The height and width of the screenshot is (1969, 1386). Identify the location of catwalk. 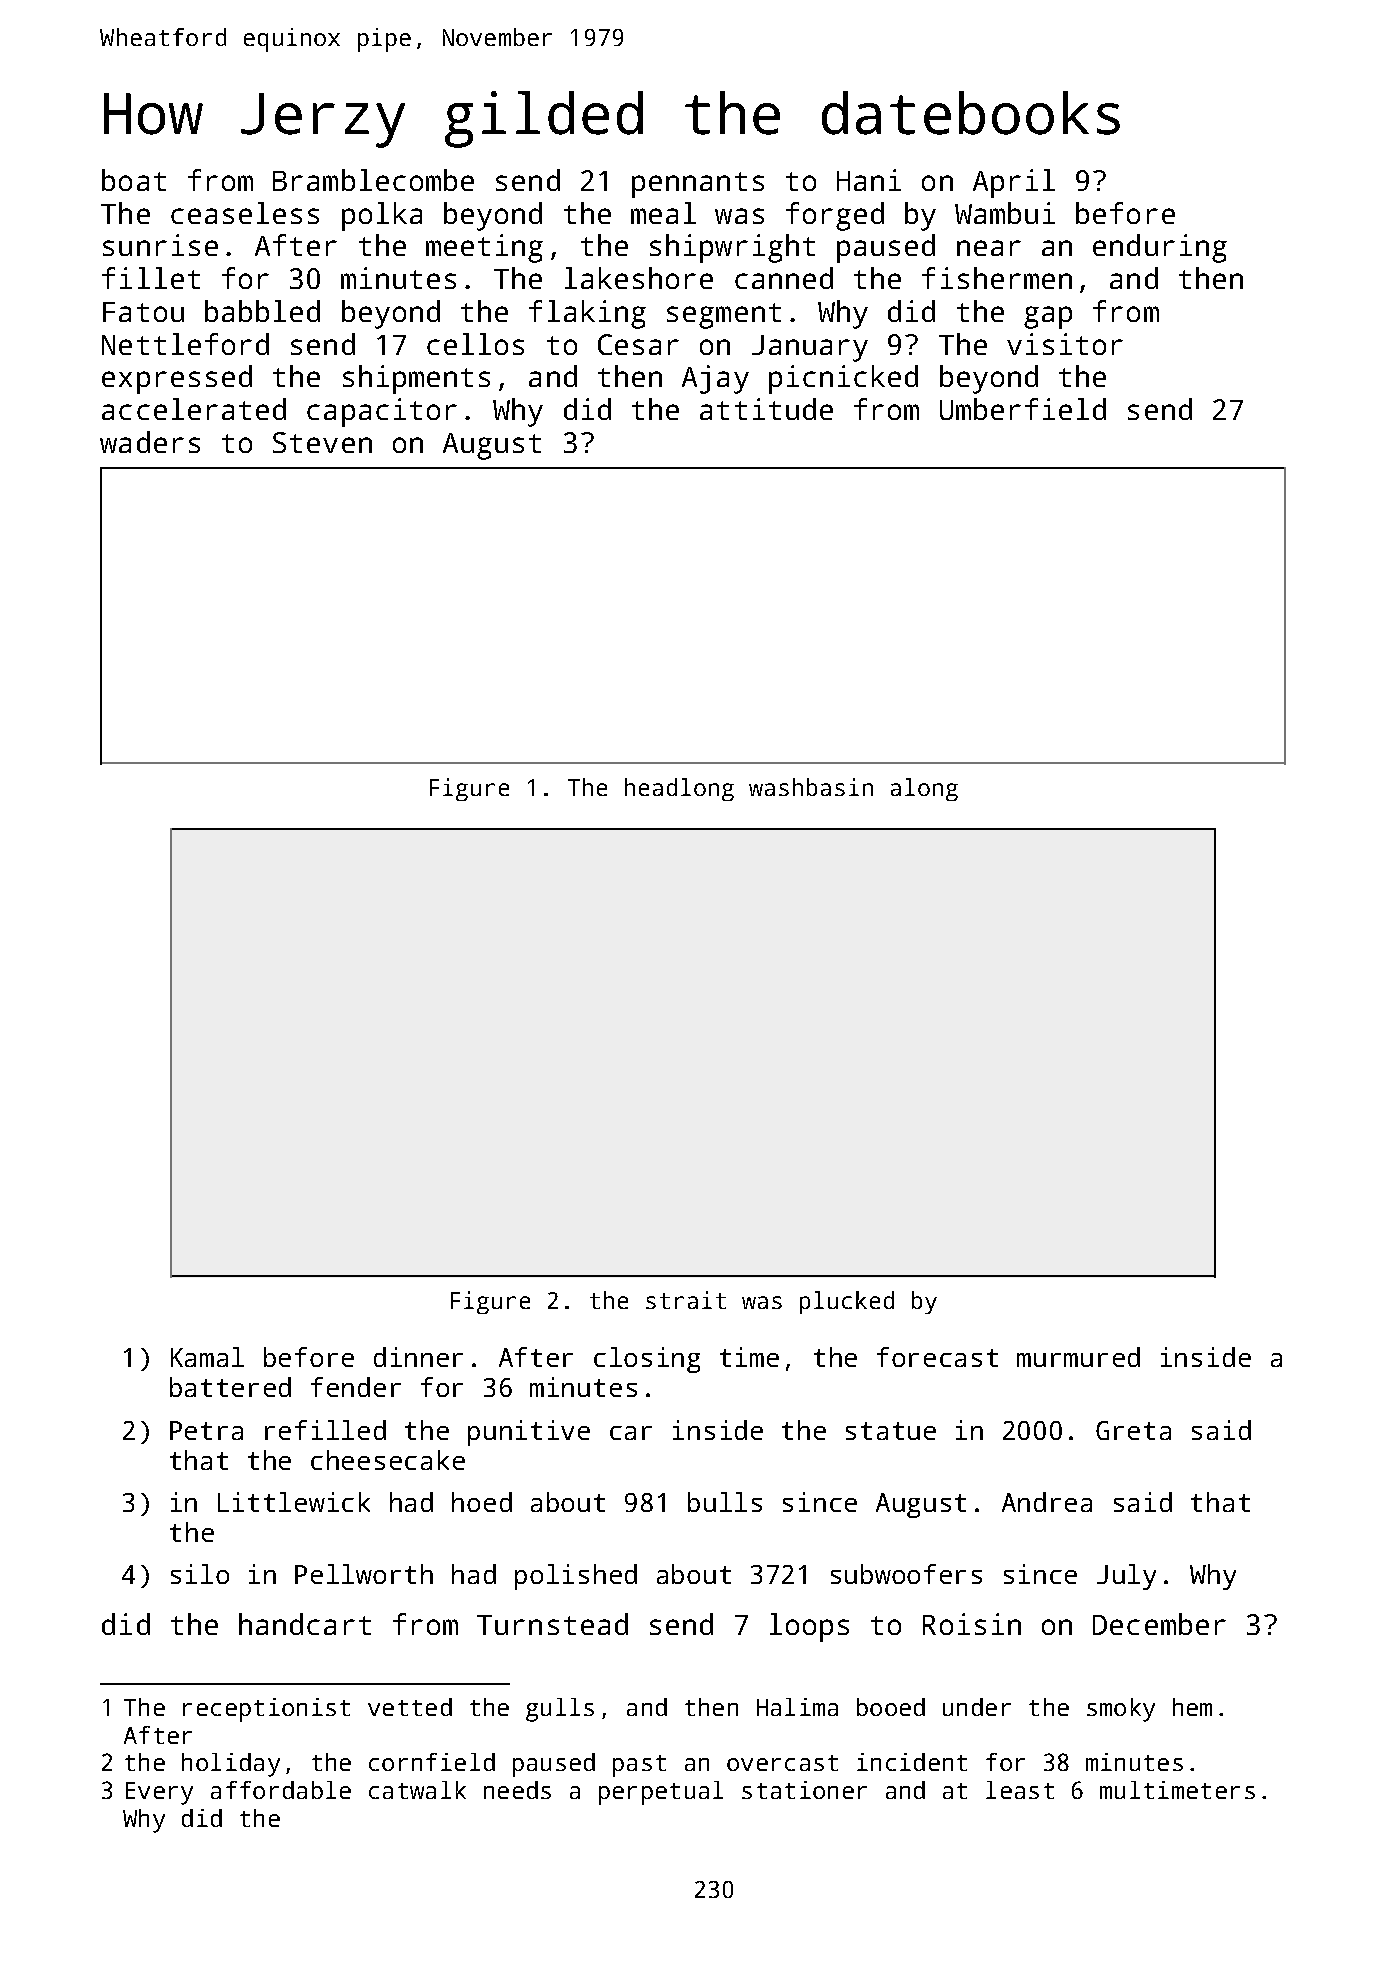
(417, 1790).
